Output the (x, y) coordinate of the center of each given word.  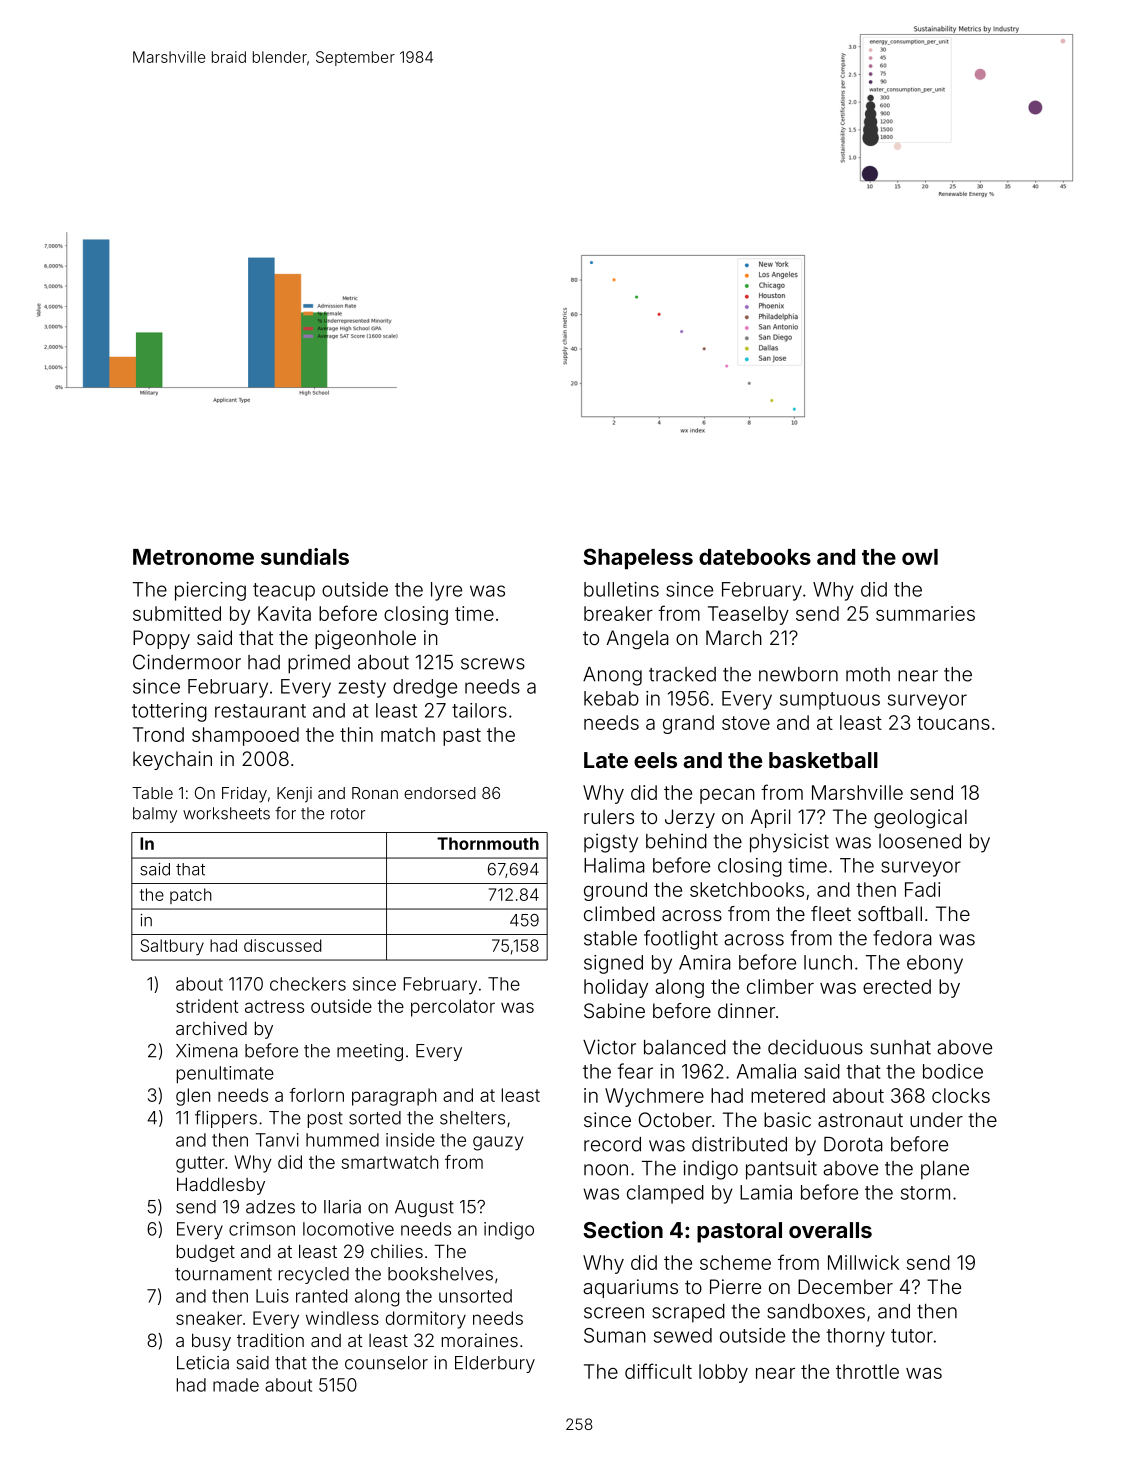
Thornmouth (488, 843)
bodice (953, 1071)
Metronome (193, 557)
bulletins (621, 589)
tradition (270, 1340)
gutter (200, 1164)
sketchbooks (747, 889)
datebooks (755, 557)
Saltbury (172, 947)
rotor (348, 814)
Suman (615, 1335)
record (612, 1144)
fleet (831, 913)
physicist (789, 843)
